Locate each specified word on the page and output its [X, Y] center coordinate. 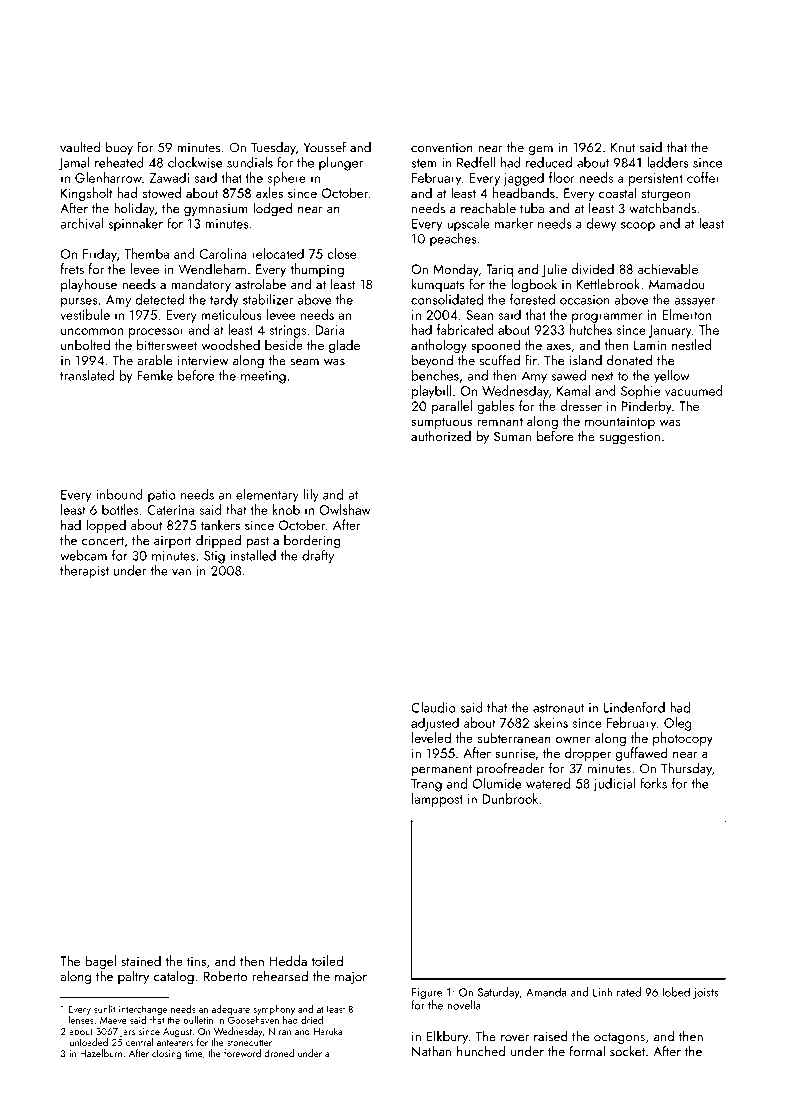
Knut [623, 147]
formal [587, 1051]
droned [279, 1053]
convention [442, 148]
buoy [119, 148]
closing [166, 1054]
